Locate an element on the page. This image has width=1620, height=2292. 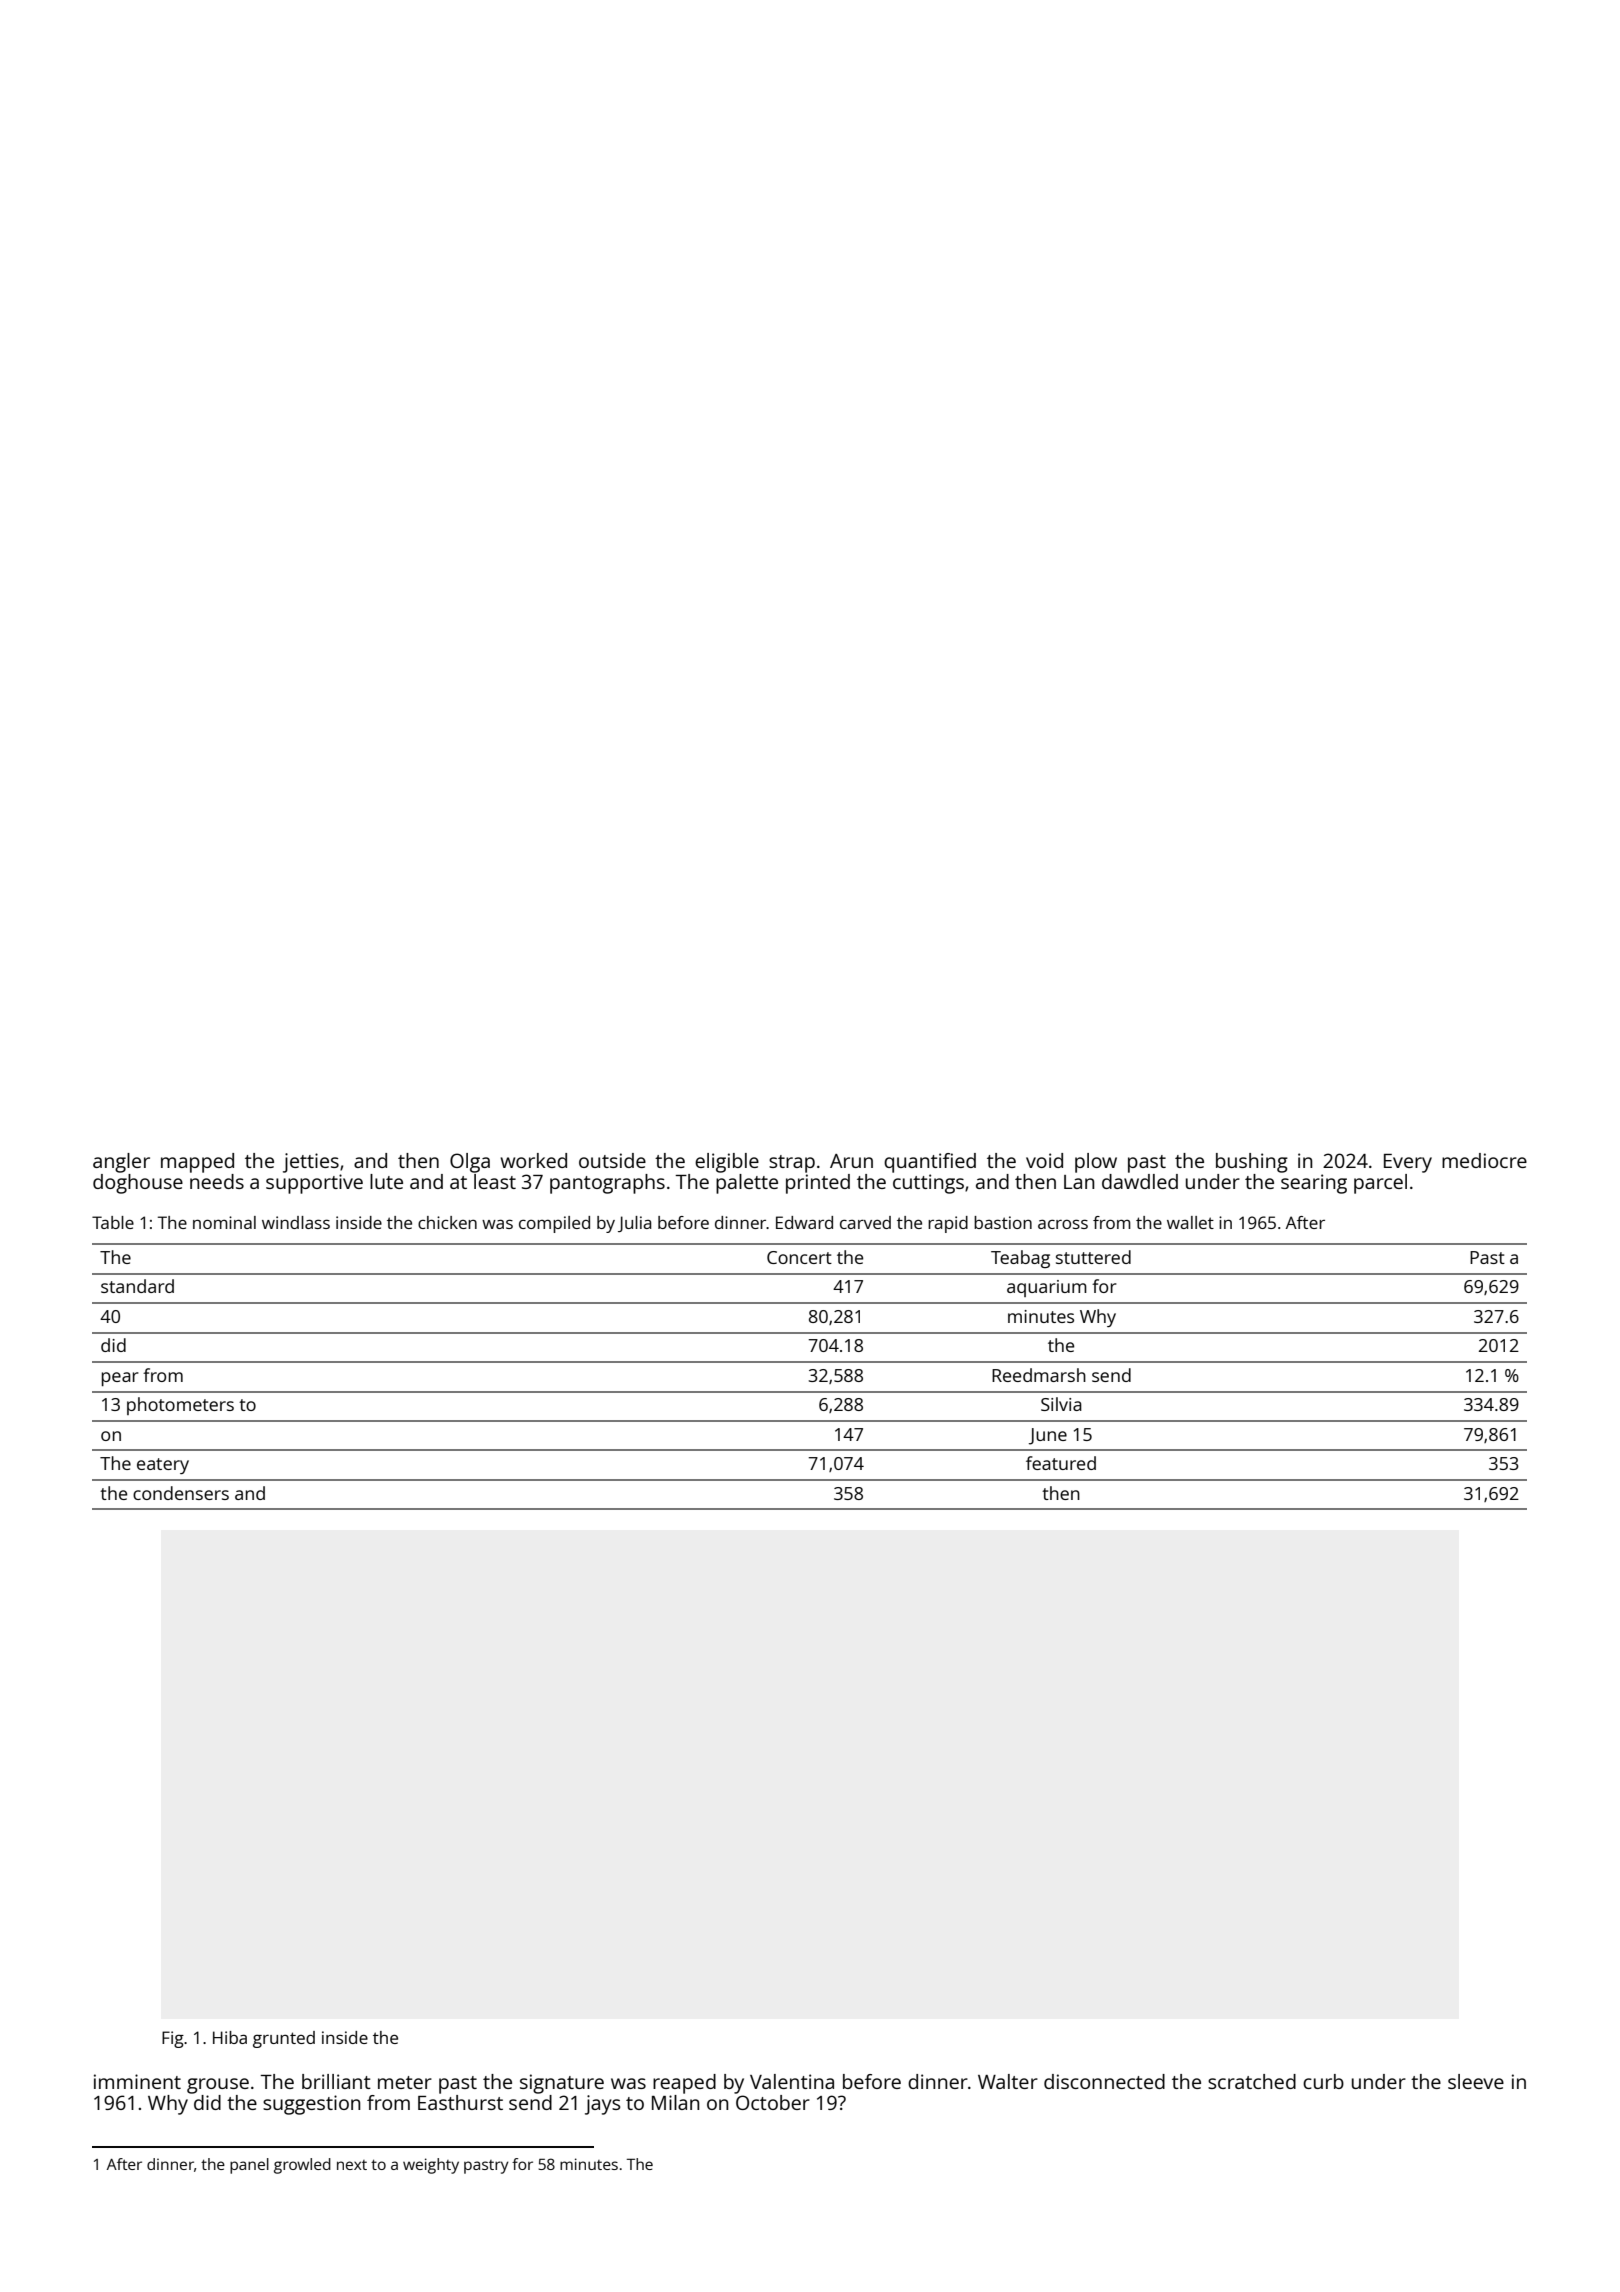
eatery is located at coordinates (163, 1466).
